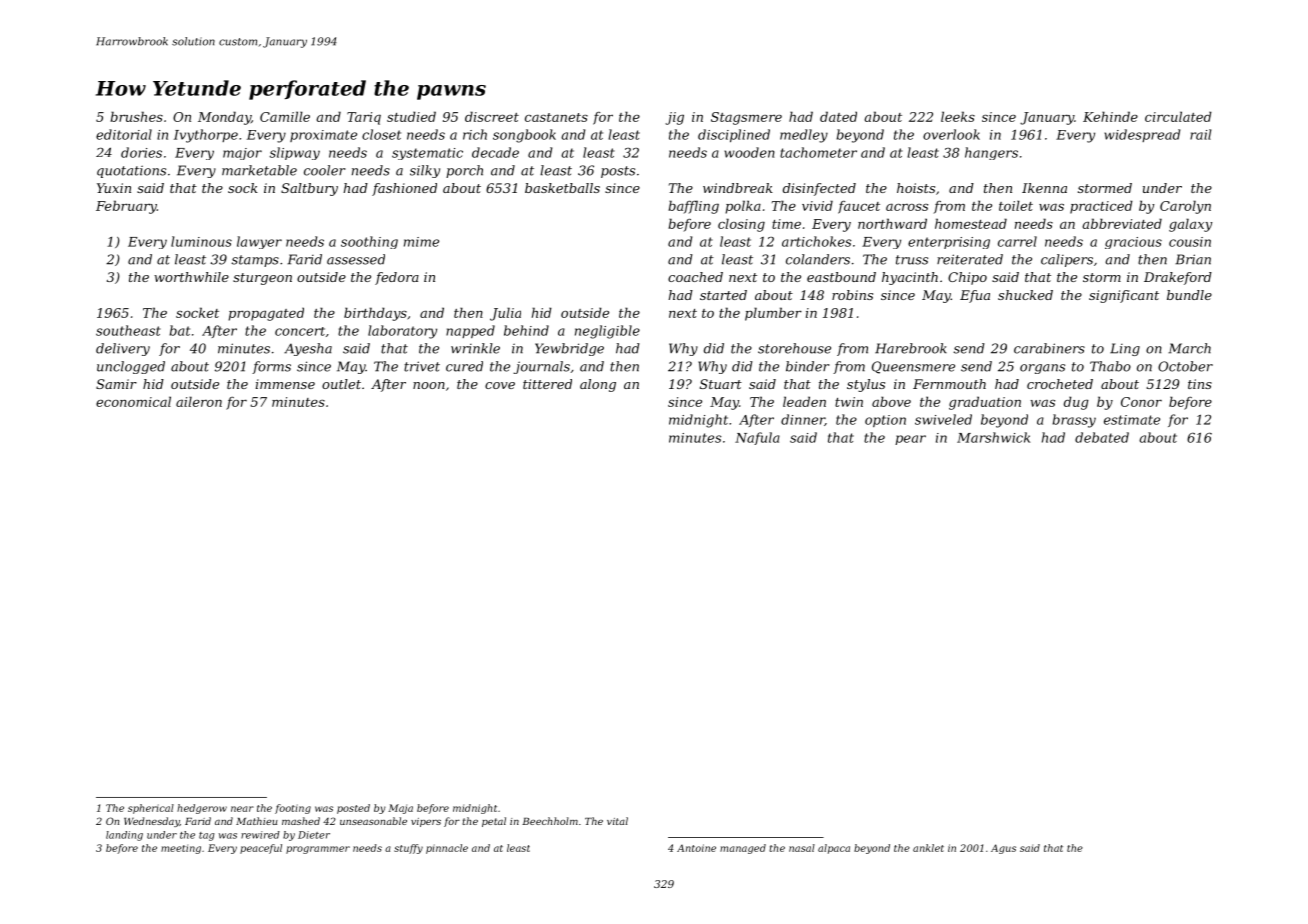 The image size is (1308, 924). Describe the element at coordinates (293, 809) in the screenshot. I see `footing` at that location.
